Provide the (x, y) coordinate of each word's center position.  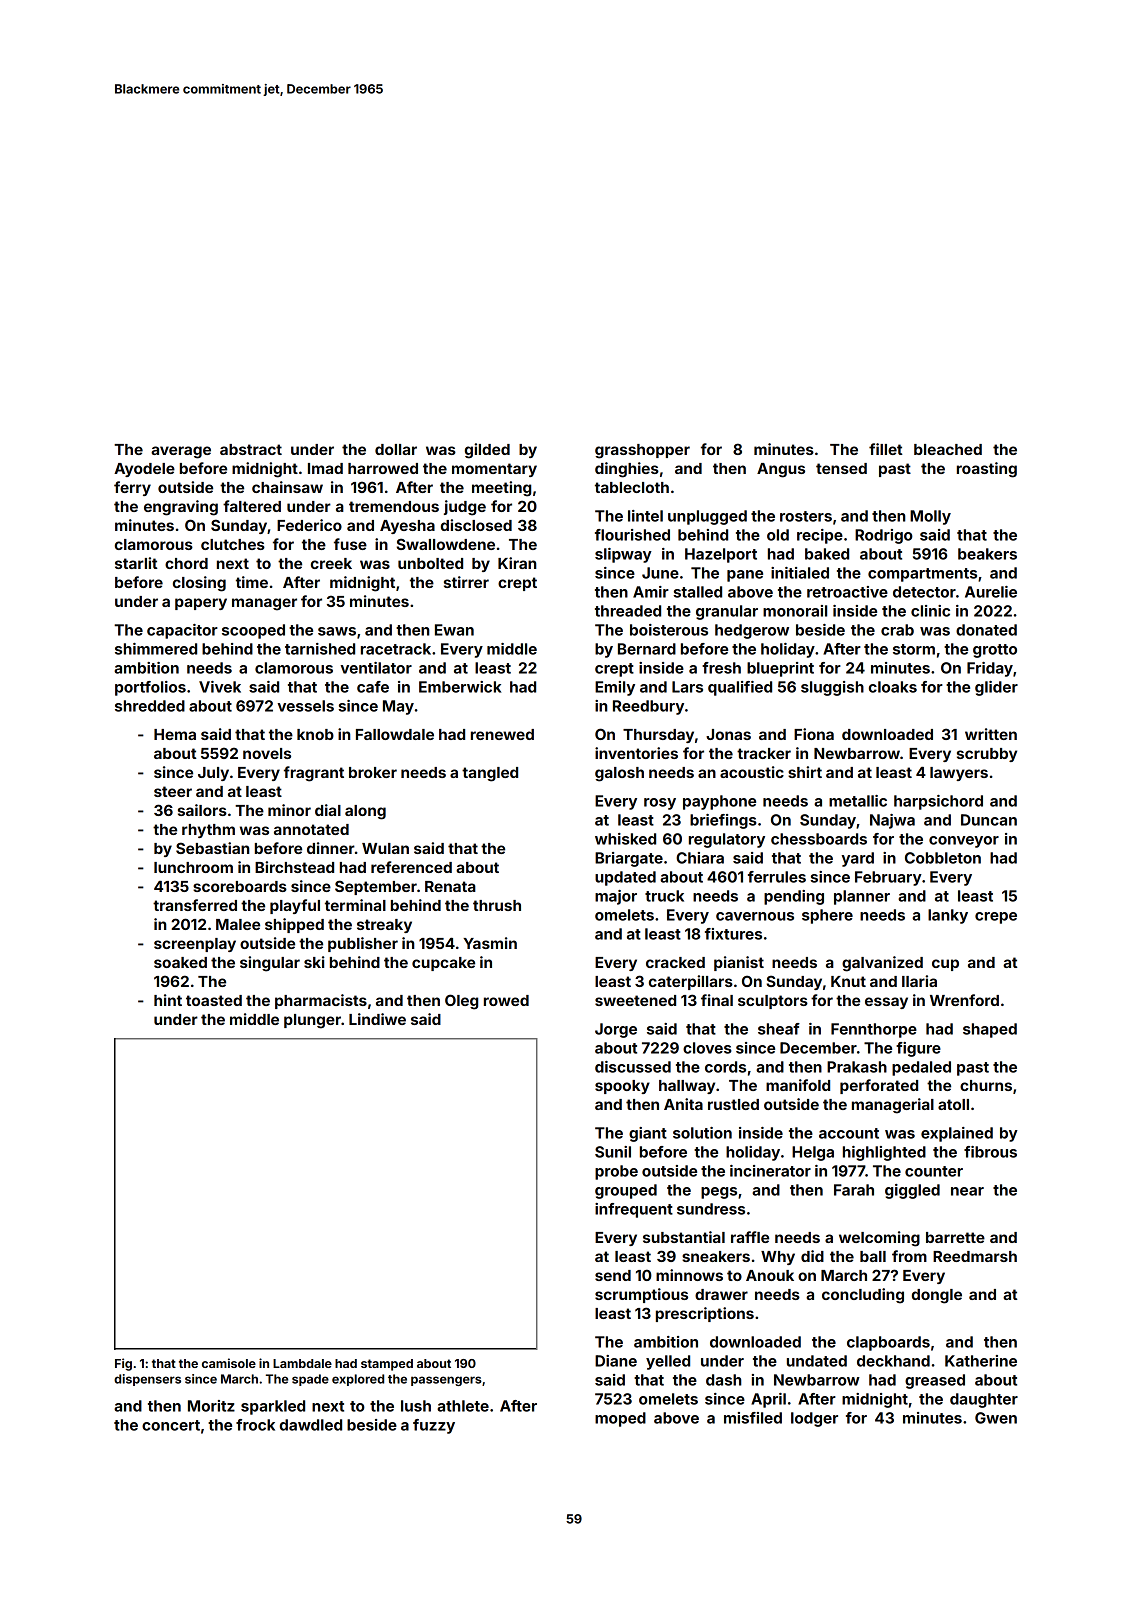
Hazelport (721, 555)
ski (314, 962)
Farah (854, 1190)
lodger (814, 1419)
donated (986, 630)
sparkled (273, 1407)
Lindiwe (377, 1019)
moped (620, 1419)
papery (201, 604)
